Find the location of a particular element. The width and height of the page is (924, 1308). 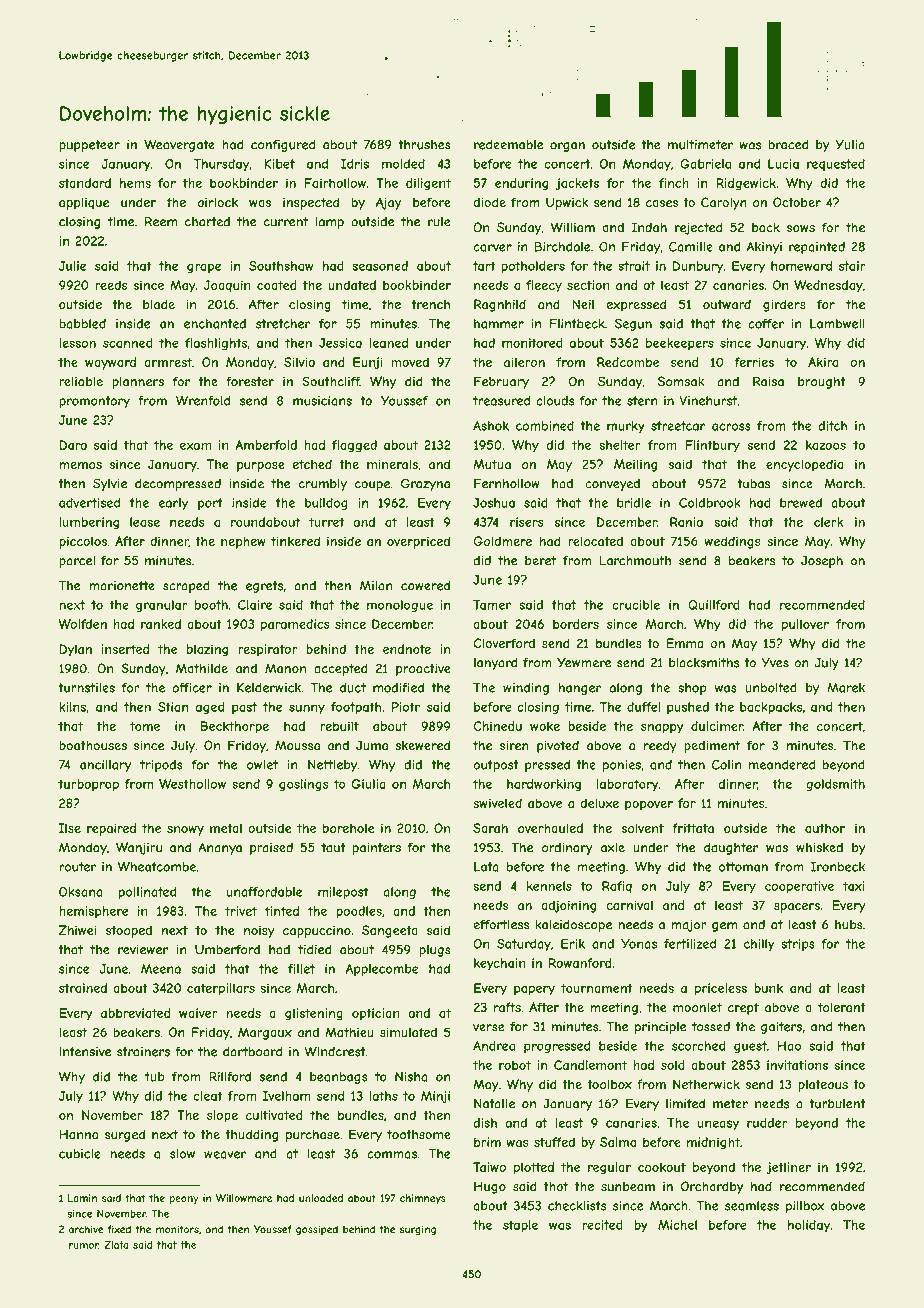

Sarah is located at coordinates (490, 828).
